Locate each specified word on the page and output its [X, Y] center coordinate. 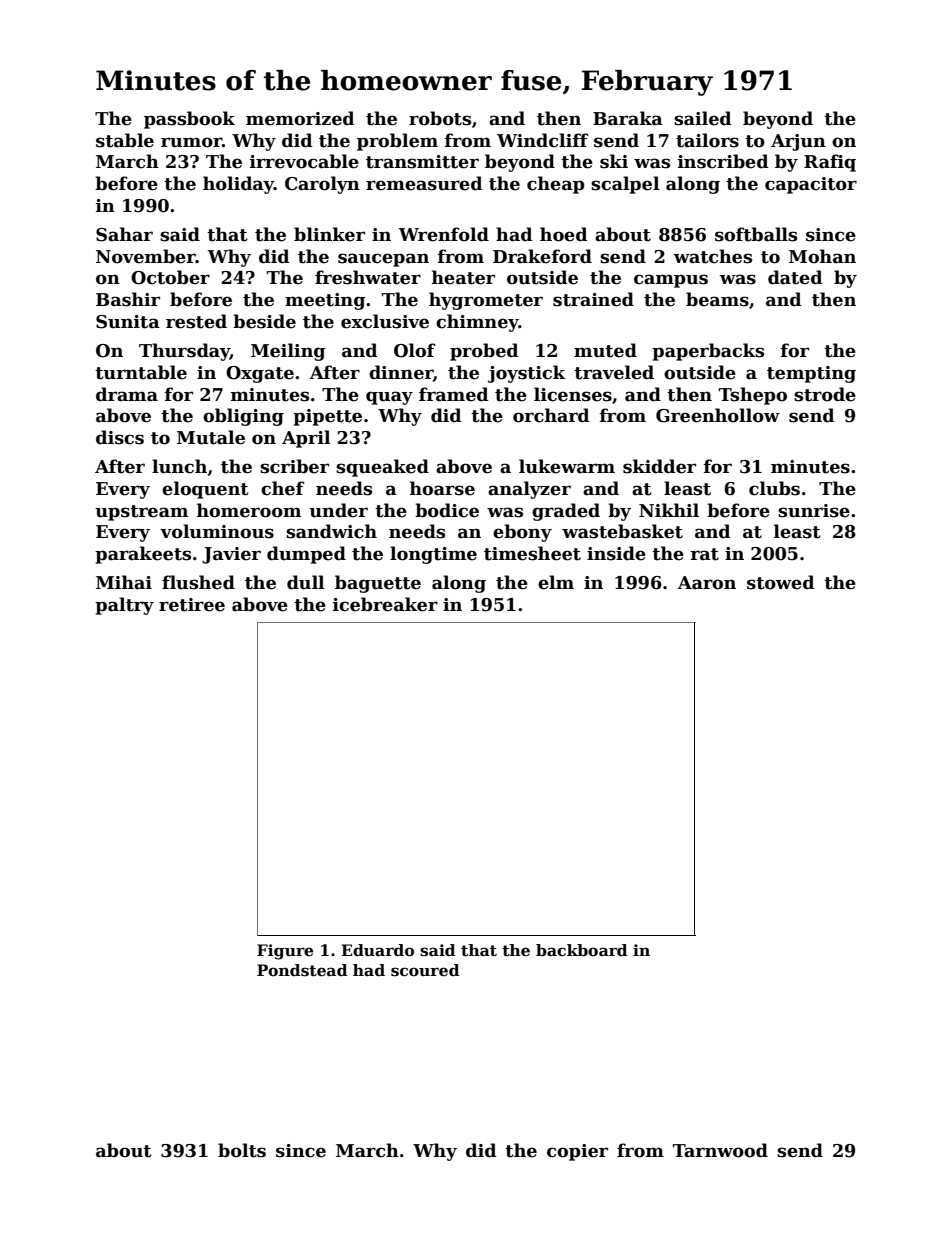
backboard [582, 950]
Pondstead [302, 970]
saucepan [383, 260]
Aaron [707, 583]
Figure [285, 952]
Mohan [822, 256]
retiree [192, 605]
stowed [781, 582]
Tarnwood [720, 1150]
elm [556, 582]
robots [440, 118]
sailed [703, 118]
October [170, 277]
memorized [300, 118]
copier [577, 1152]
